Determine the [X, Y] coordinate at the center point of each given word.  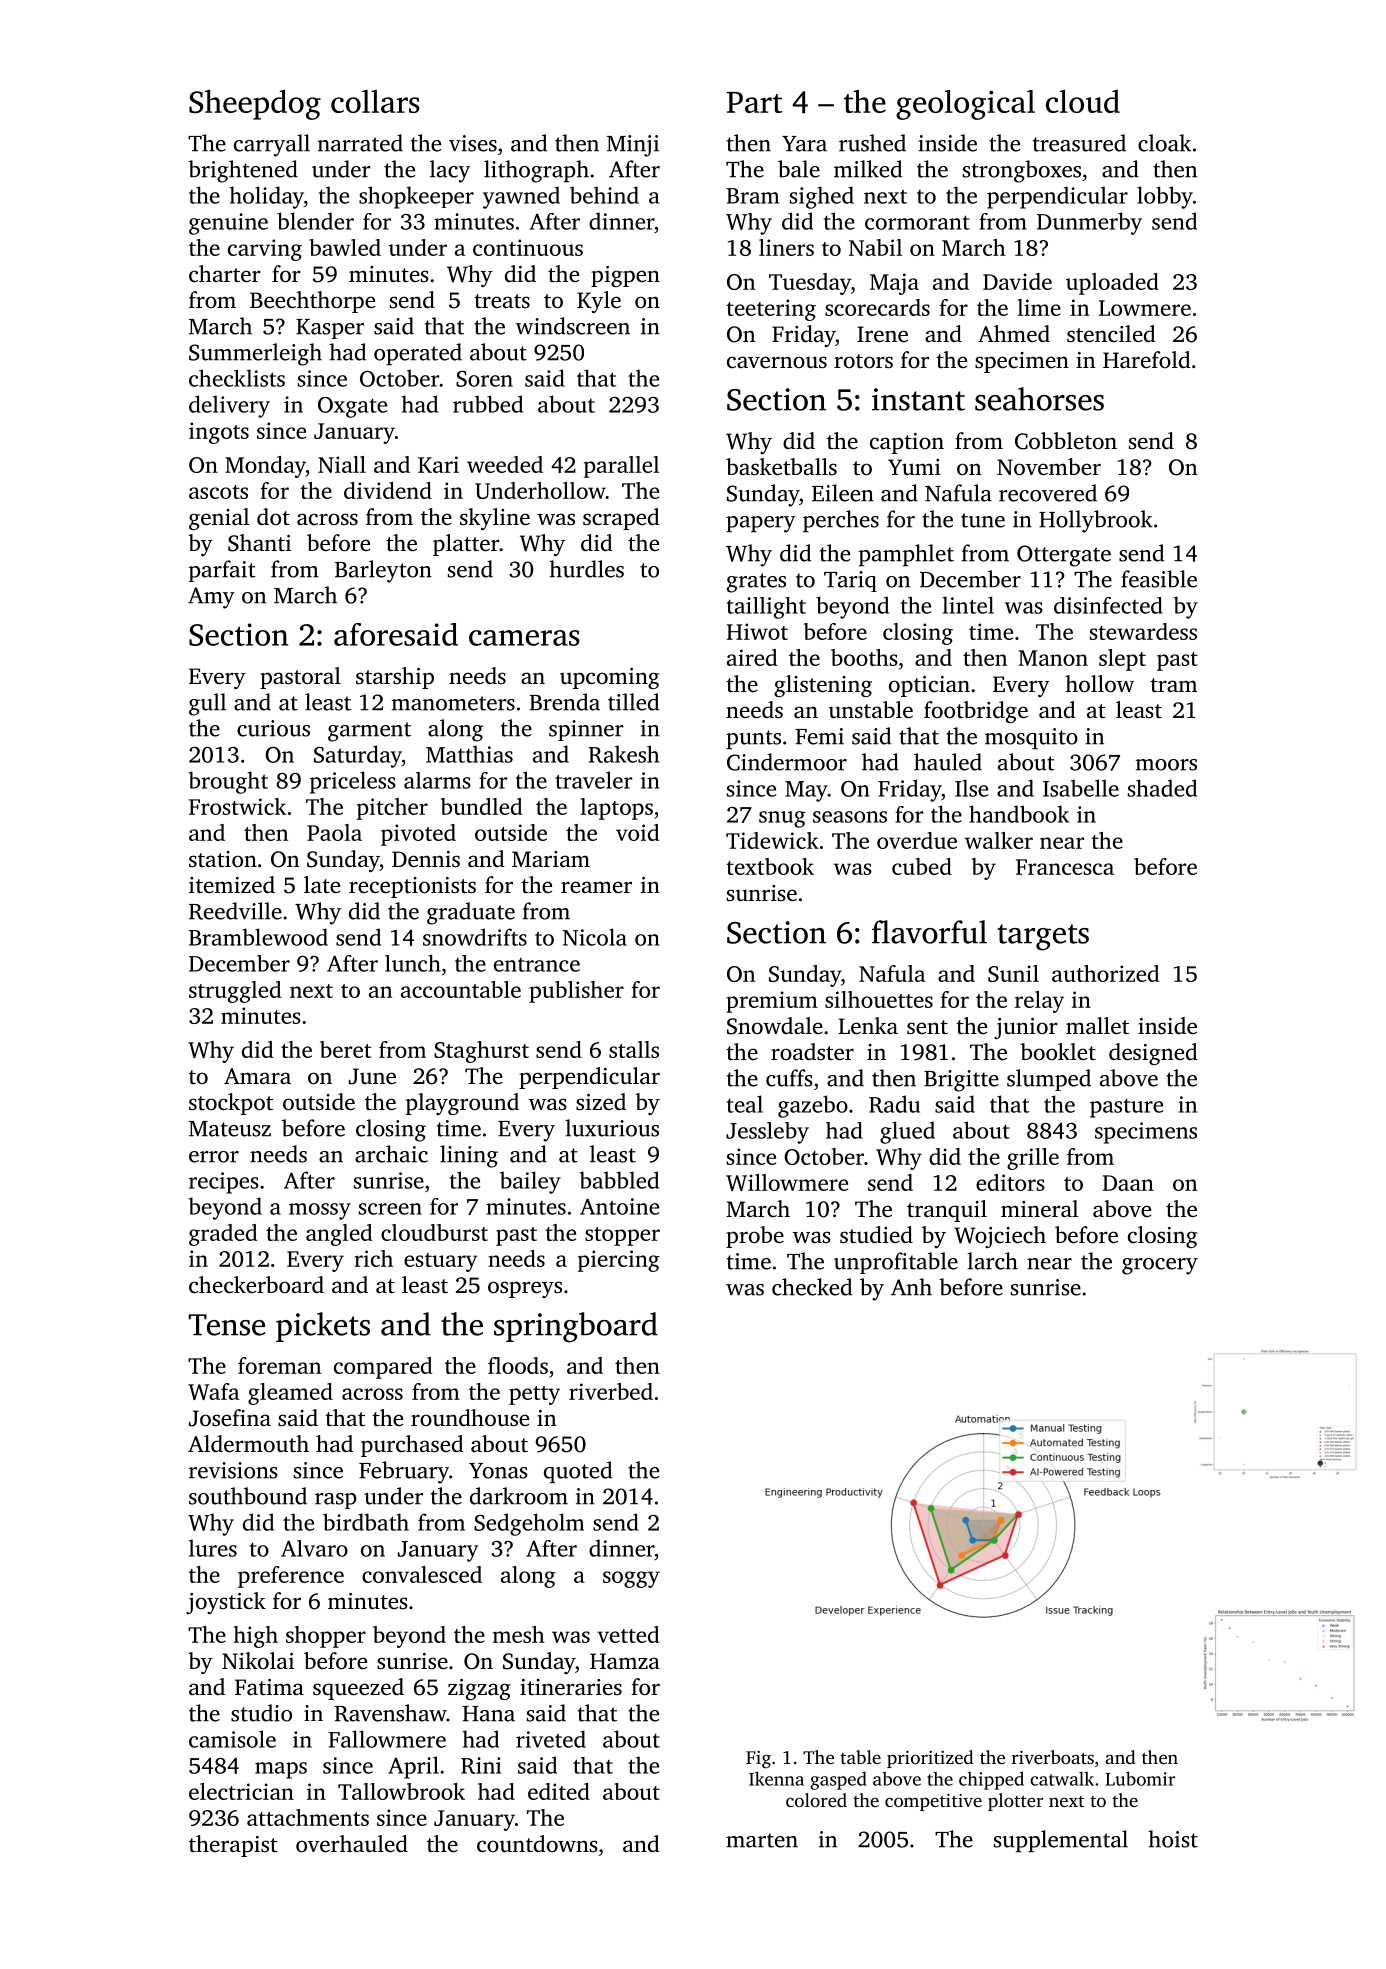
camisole [232, 1739]
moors [1166, 765]
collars [375, 101]
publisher [576, 992]
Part [755, 102]
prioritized [930, 1759]
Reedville [235, 911]
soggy [631, 1579]
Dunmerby [1089, 223]
